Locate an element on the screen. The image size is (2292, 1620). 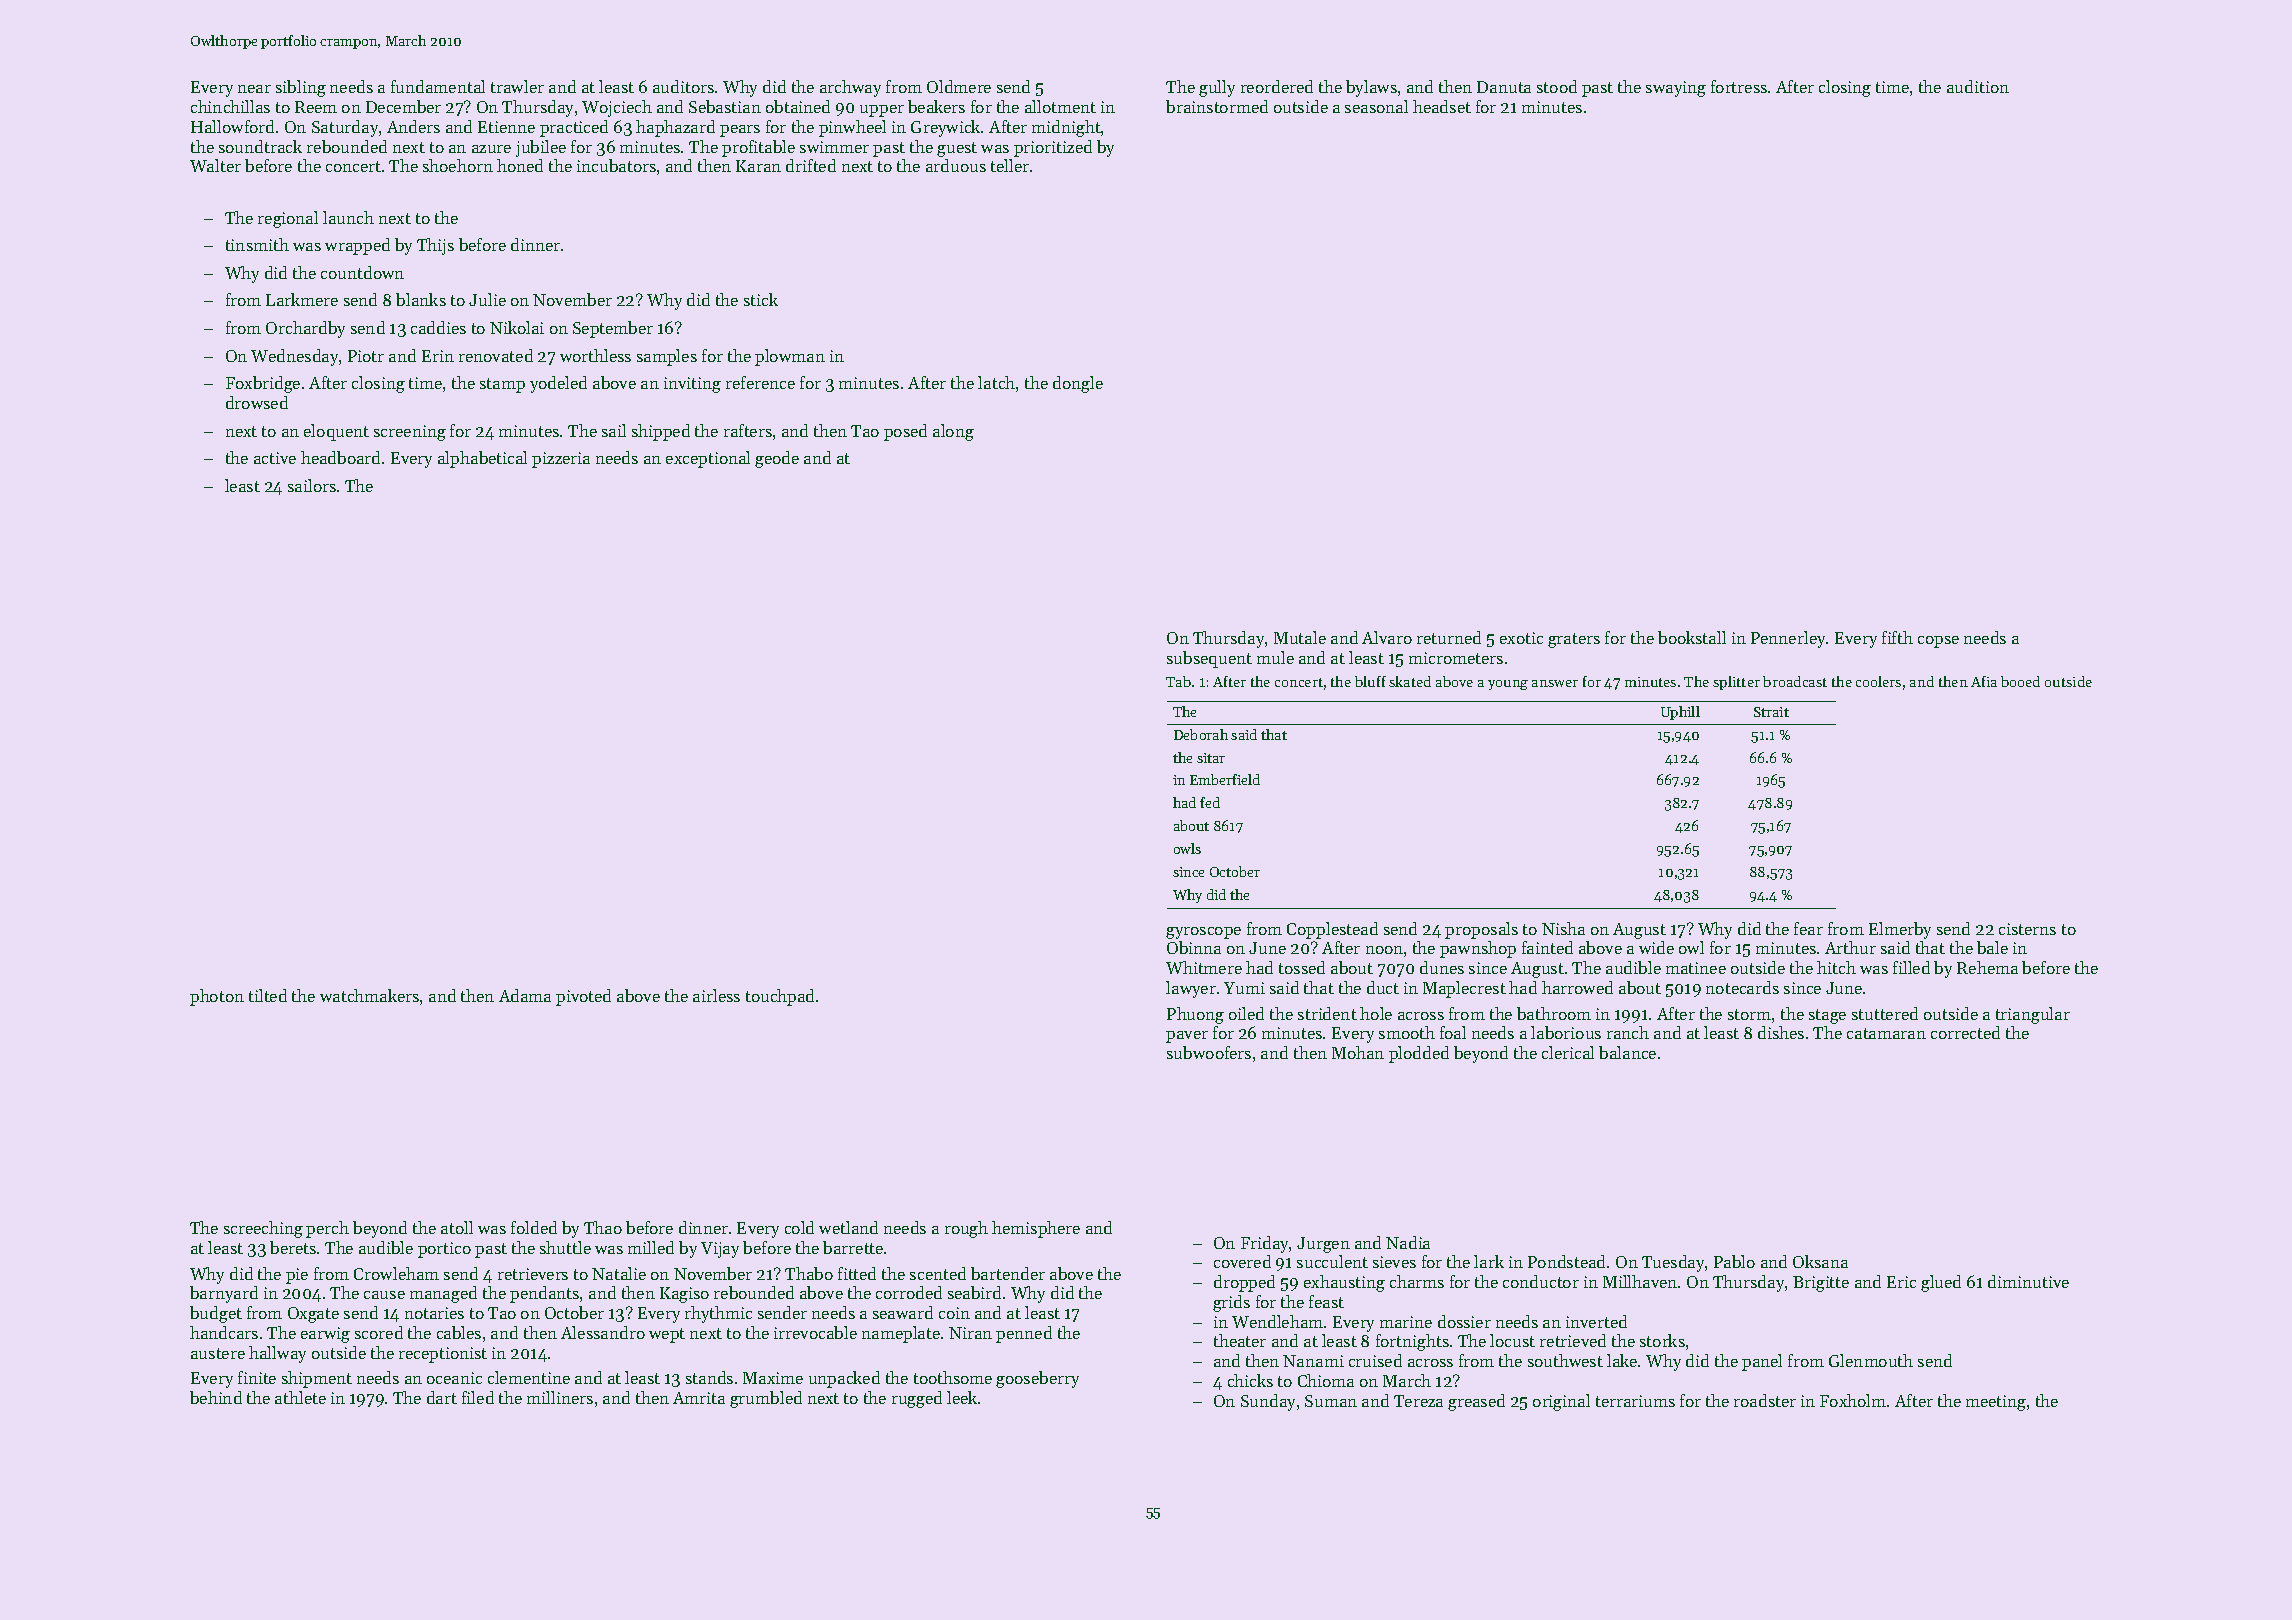
fortress is located at coordinates (1739, 86).
